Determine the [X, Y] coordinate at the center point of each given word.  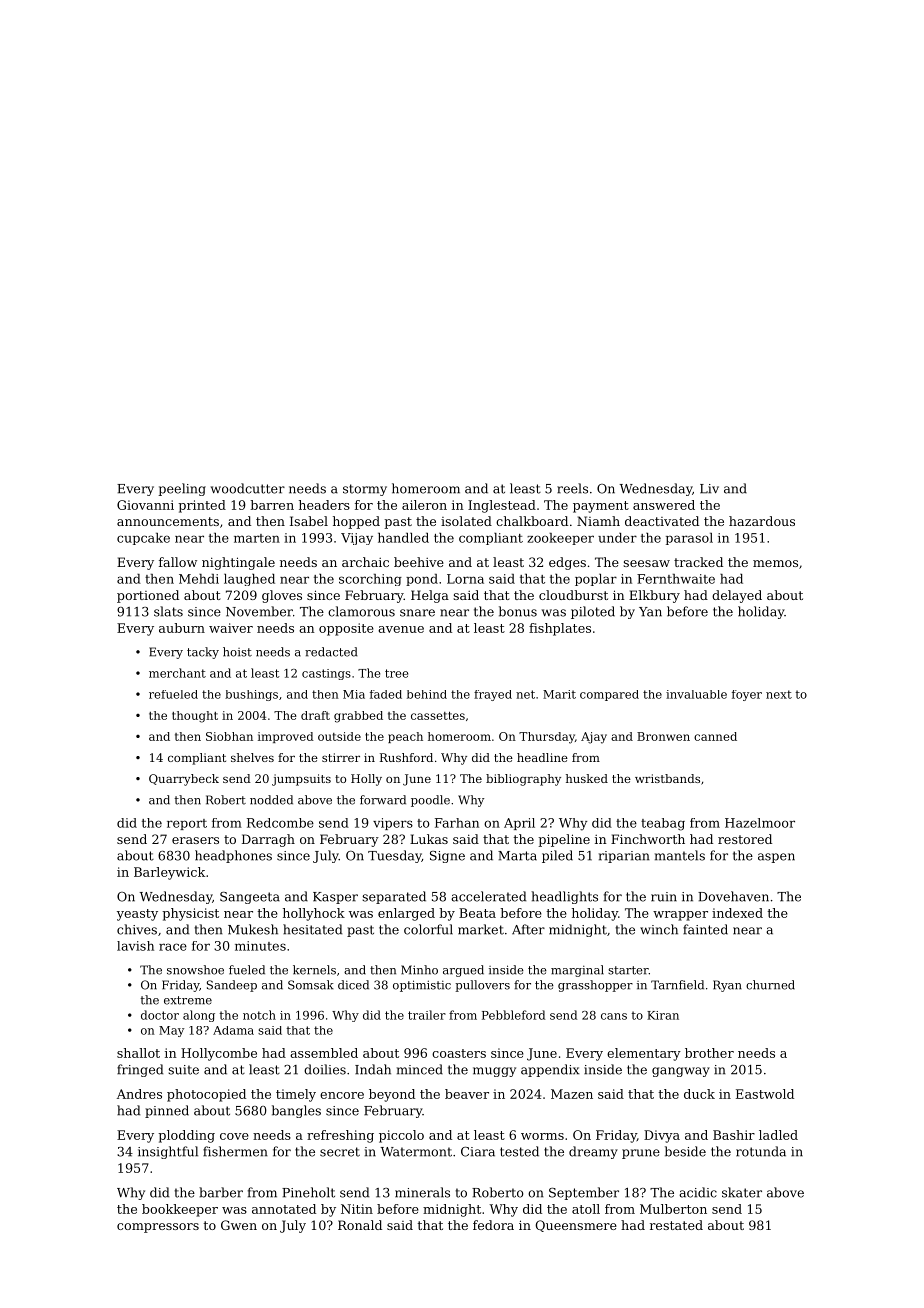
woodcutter [248, 488]
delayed [737, 596]
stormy [365, 490]
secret [340, 1152]
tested [519, 1151]
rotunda [761, 1151]
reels [572, 488]
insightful [168, 1152]
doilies [325, 1069]
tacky [203, 653]
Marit [559, 694]
